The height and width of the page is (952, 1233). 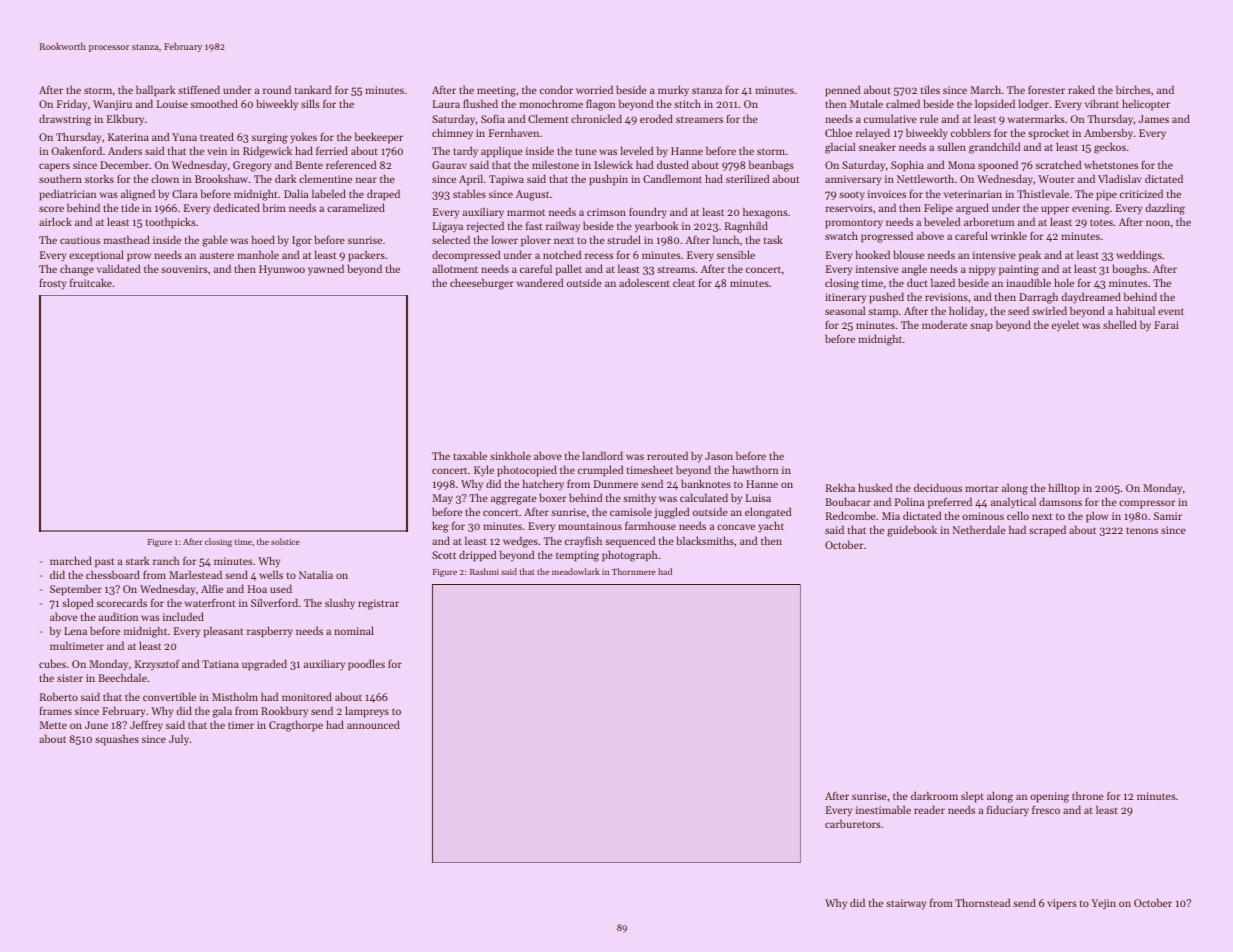 What do you see at coordinates (179, 739) in the page?
I see `July` at bounding box center [179, 739].
